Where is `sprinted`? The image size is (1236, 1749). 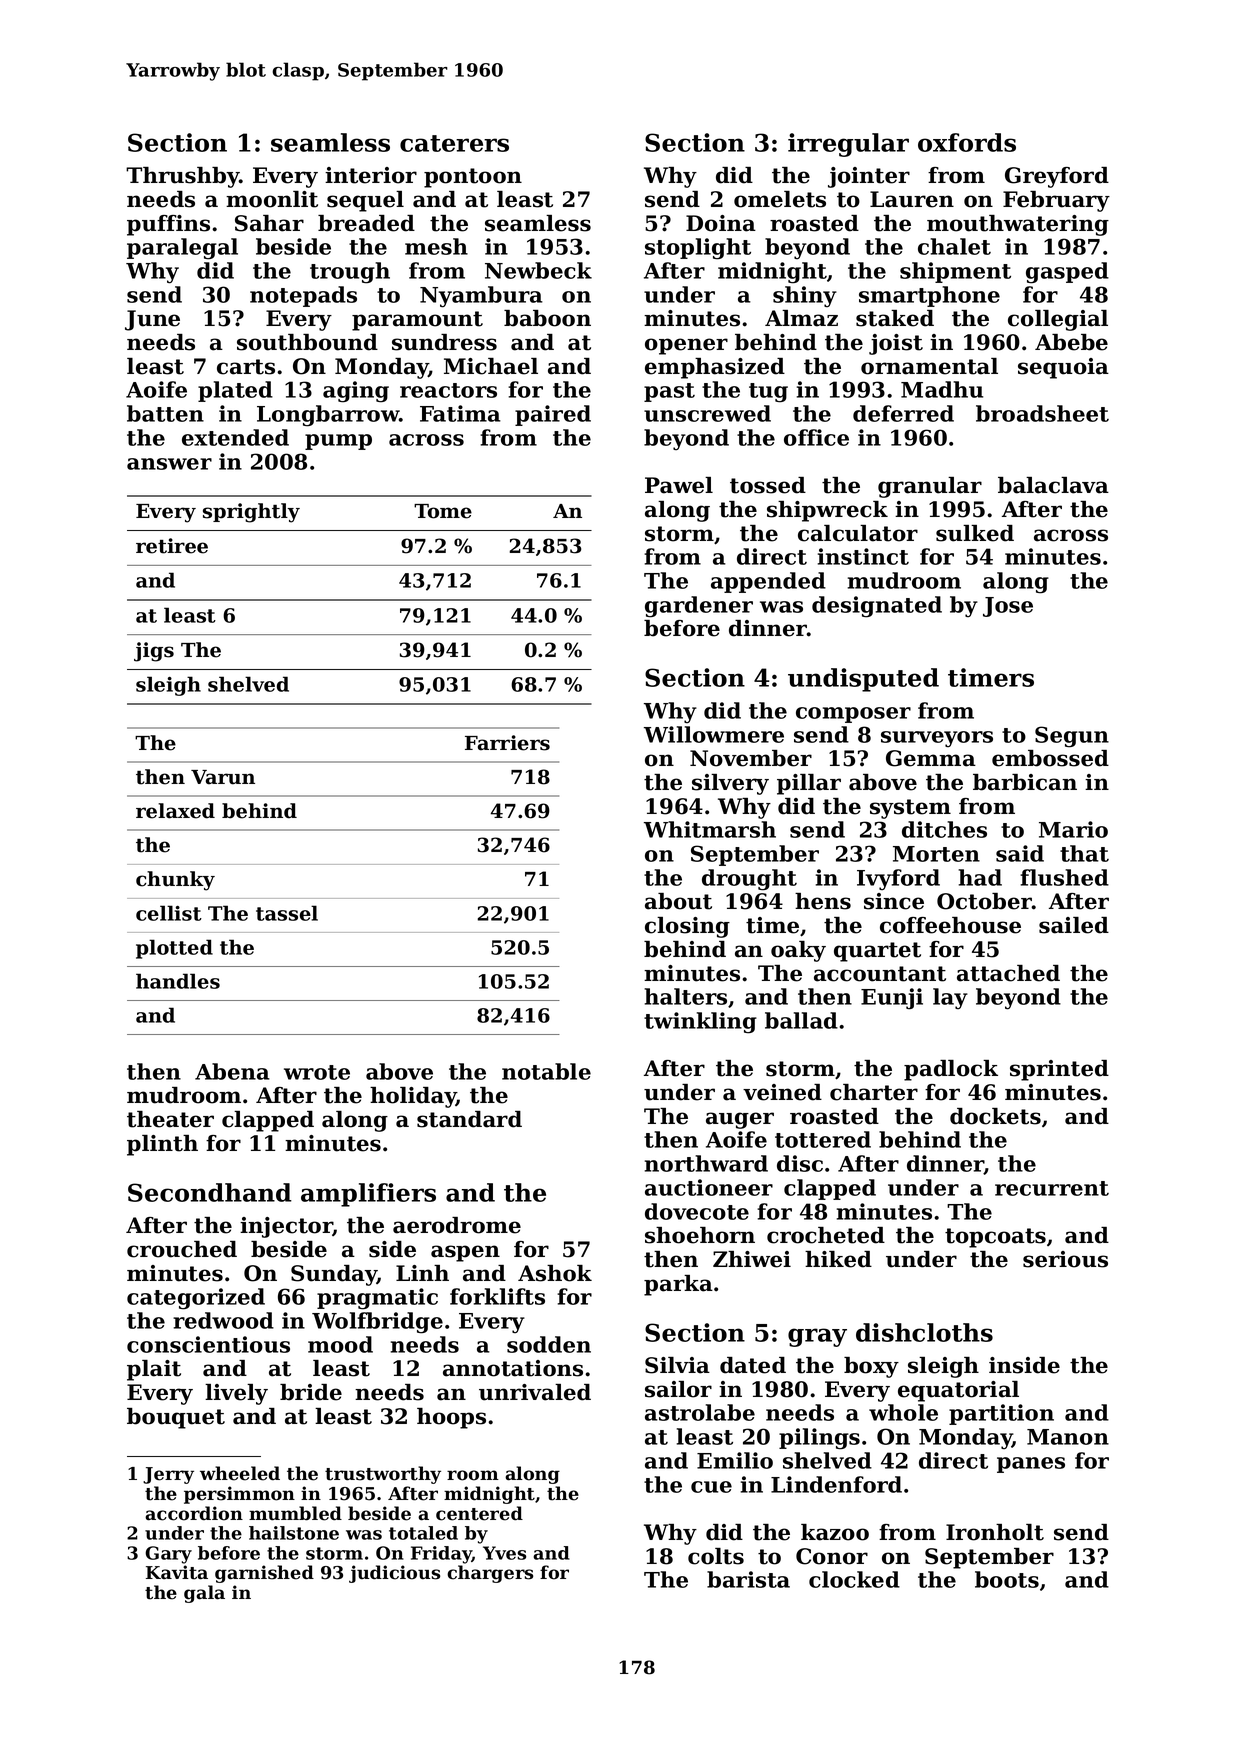
sprinted is located at coordinates (1059, 1070).
